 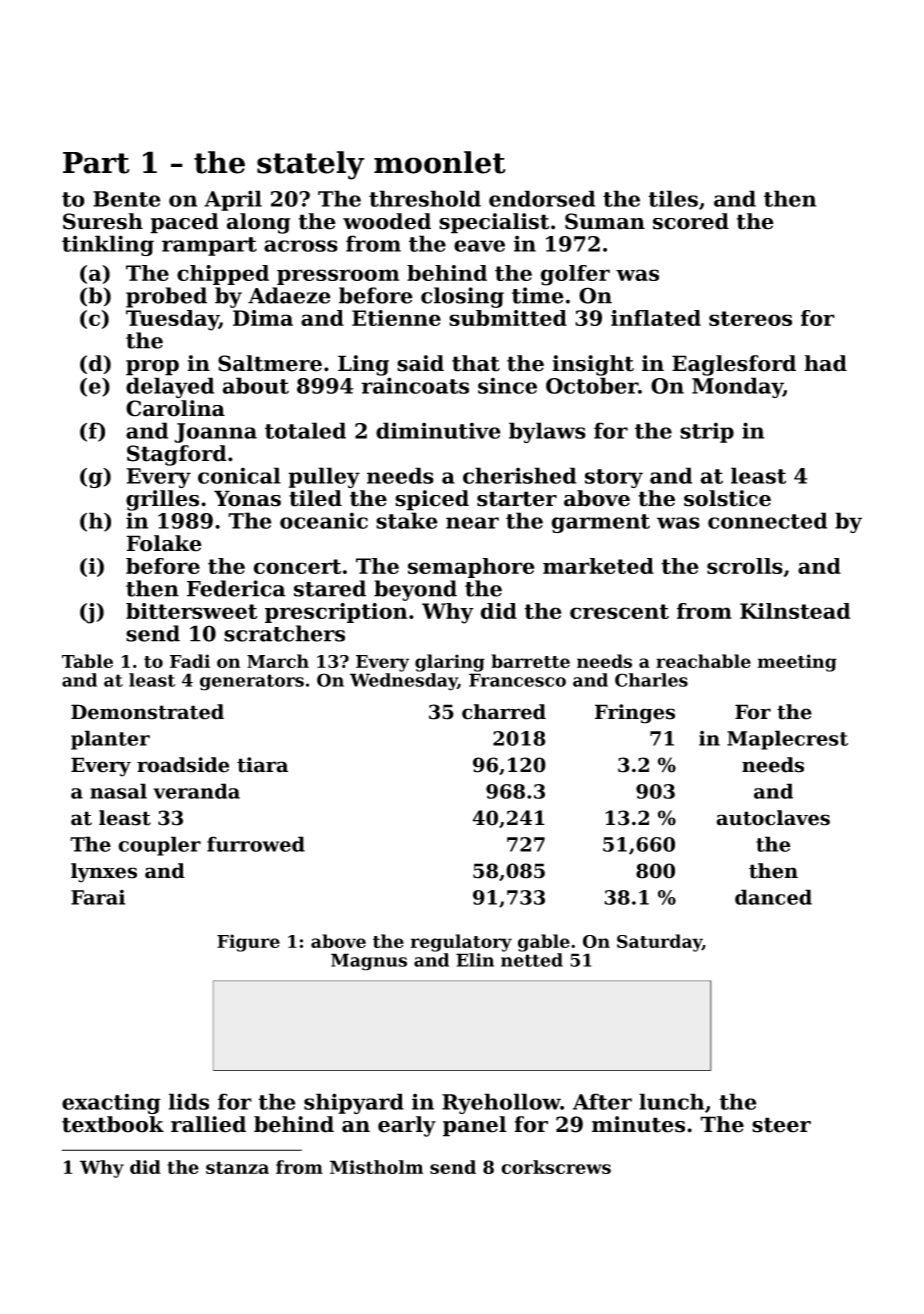 What do you see at coordinates (614, 478) in the page?
I see `story` at bounding box center [614, 478].
